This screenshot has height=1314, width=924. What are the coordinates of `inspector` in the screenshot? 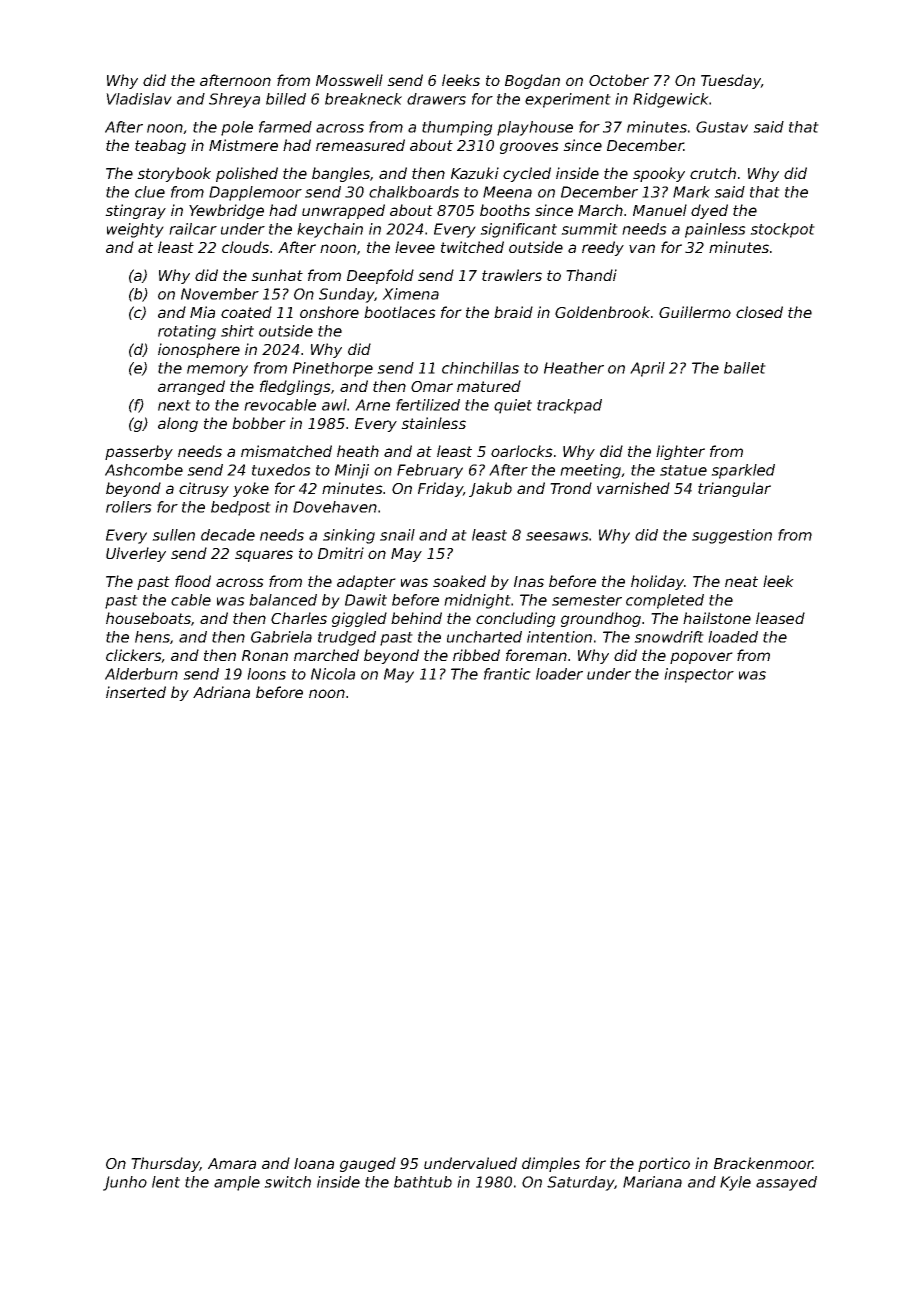 It's located at (699, 675).
